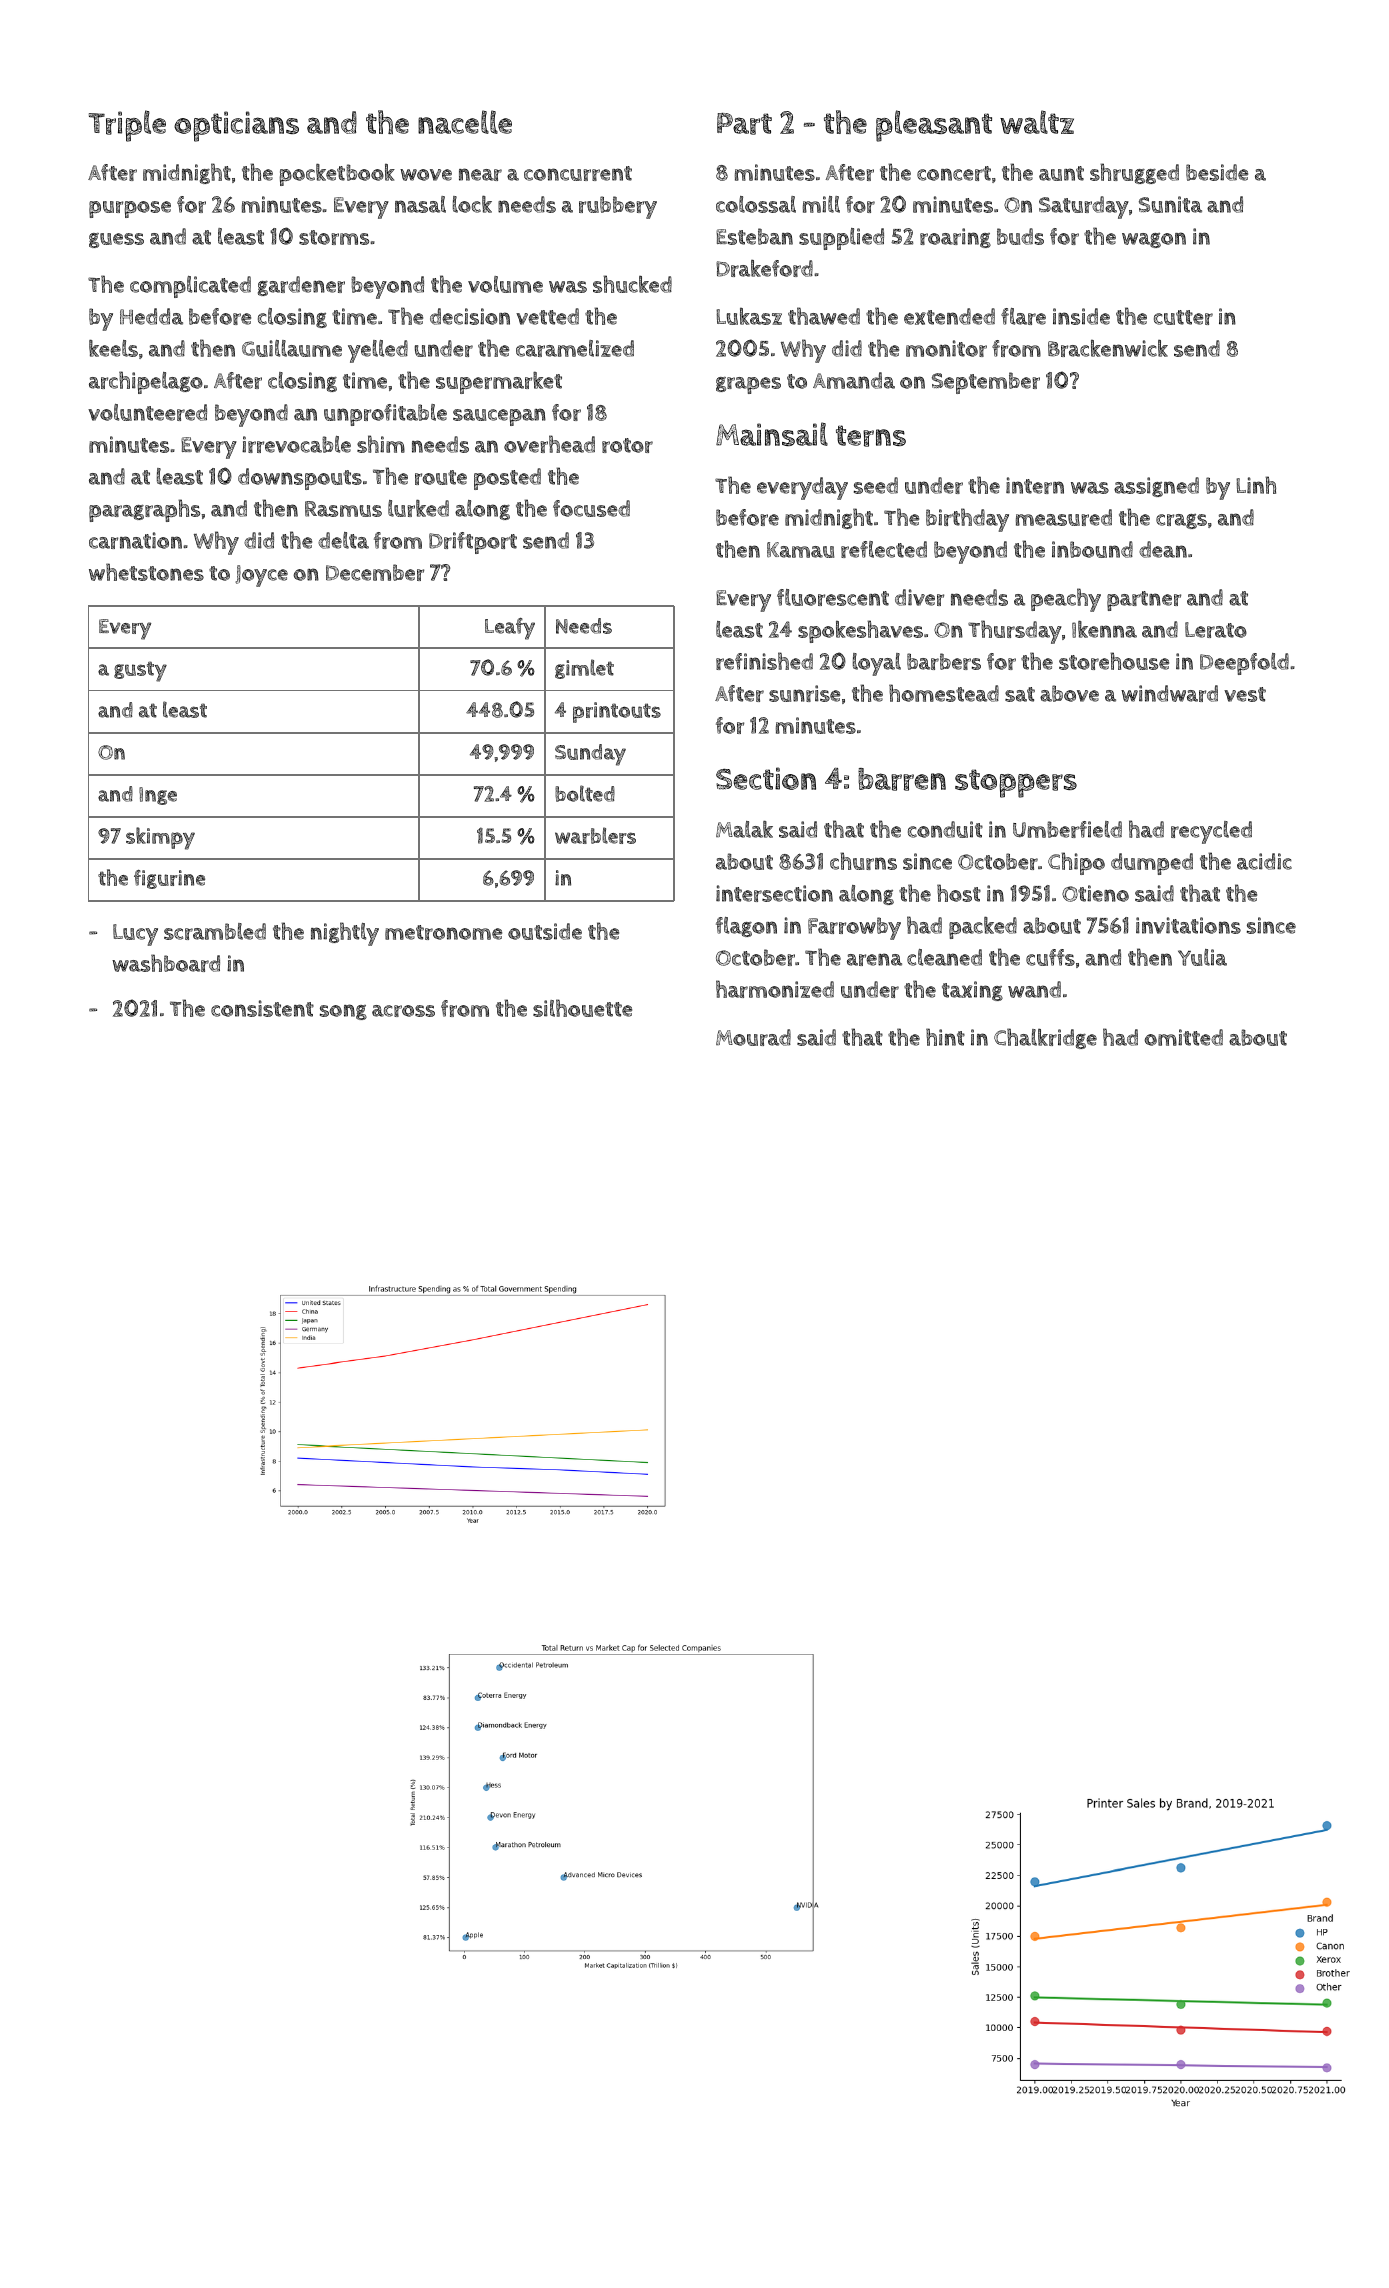 This image has height=2288, width=1389. I want to click on nacelle, so click(465, 122).
